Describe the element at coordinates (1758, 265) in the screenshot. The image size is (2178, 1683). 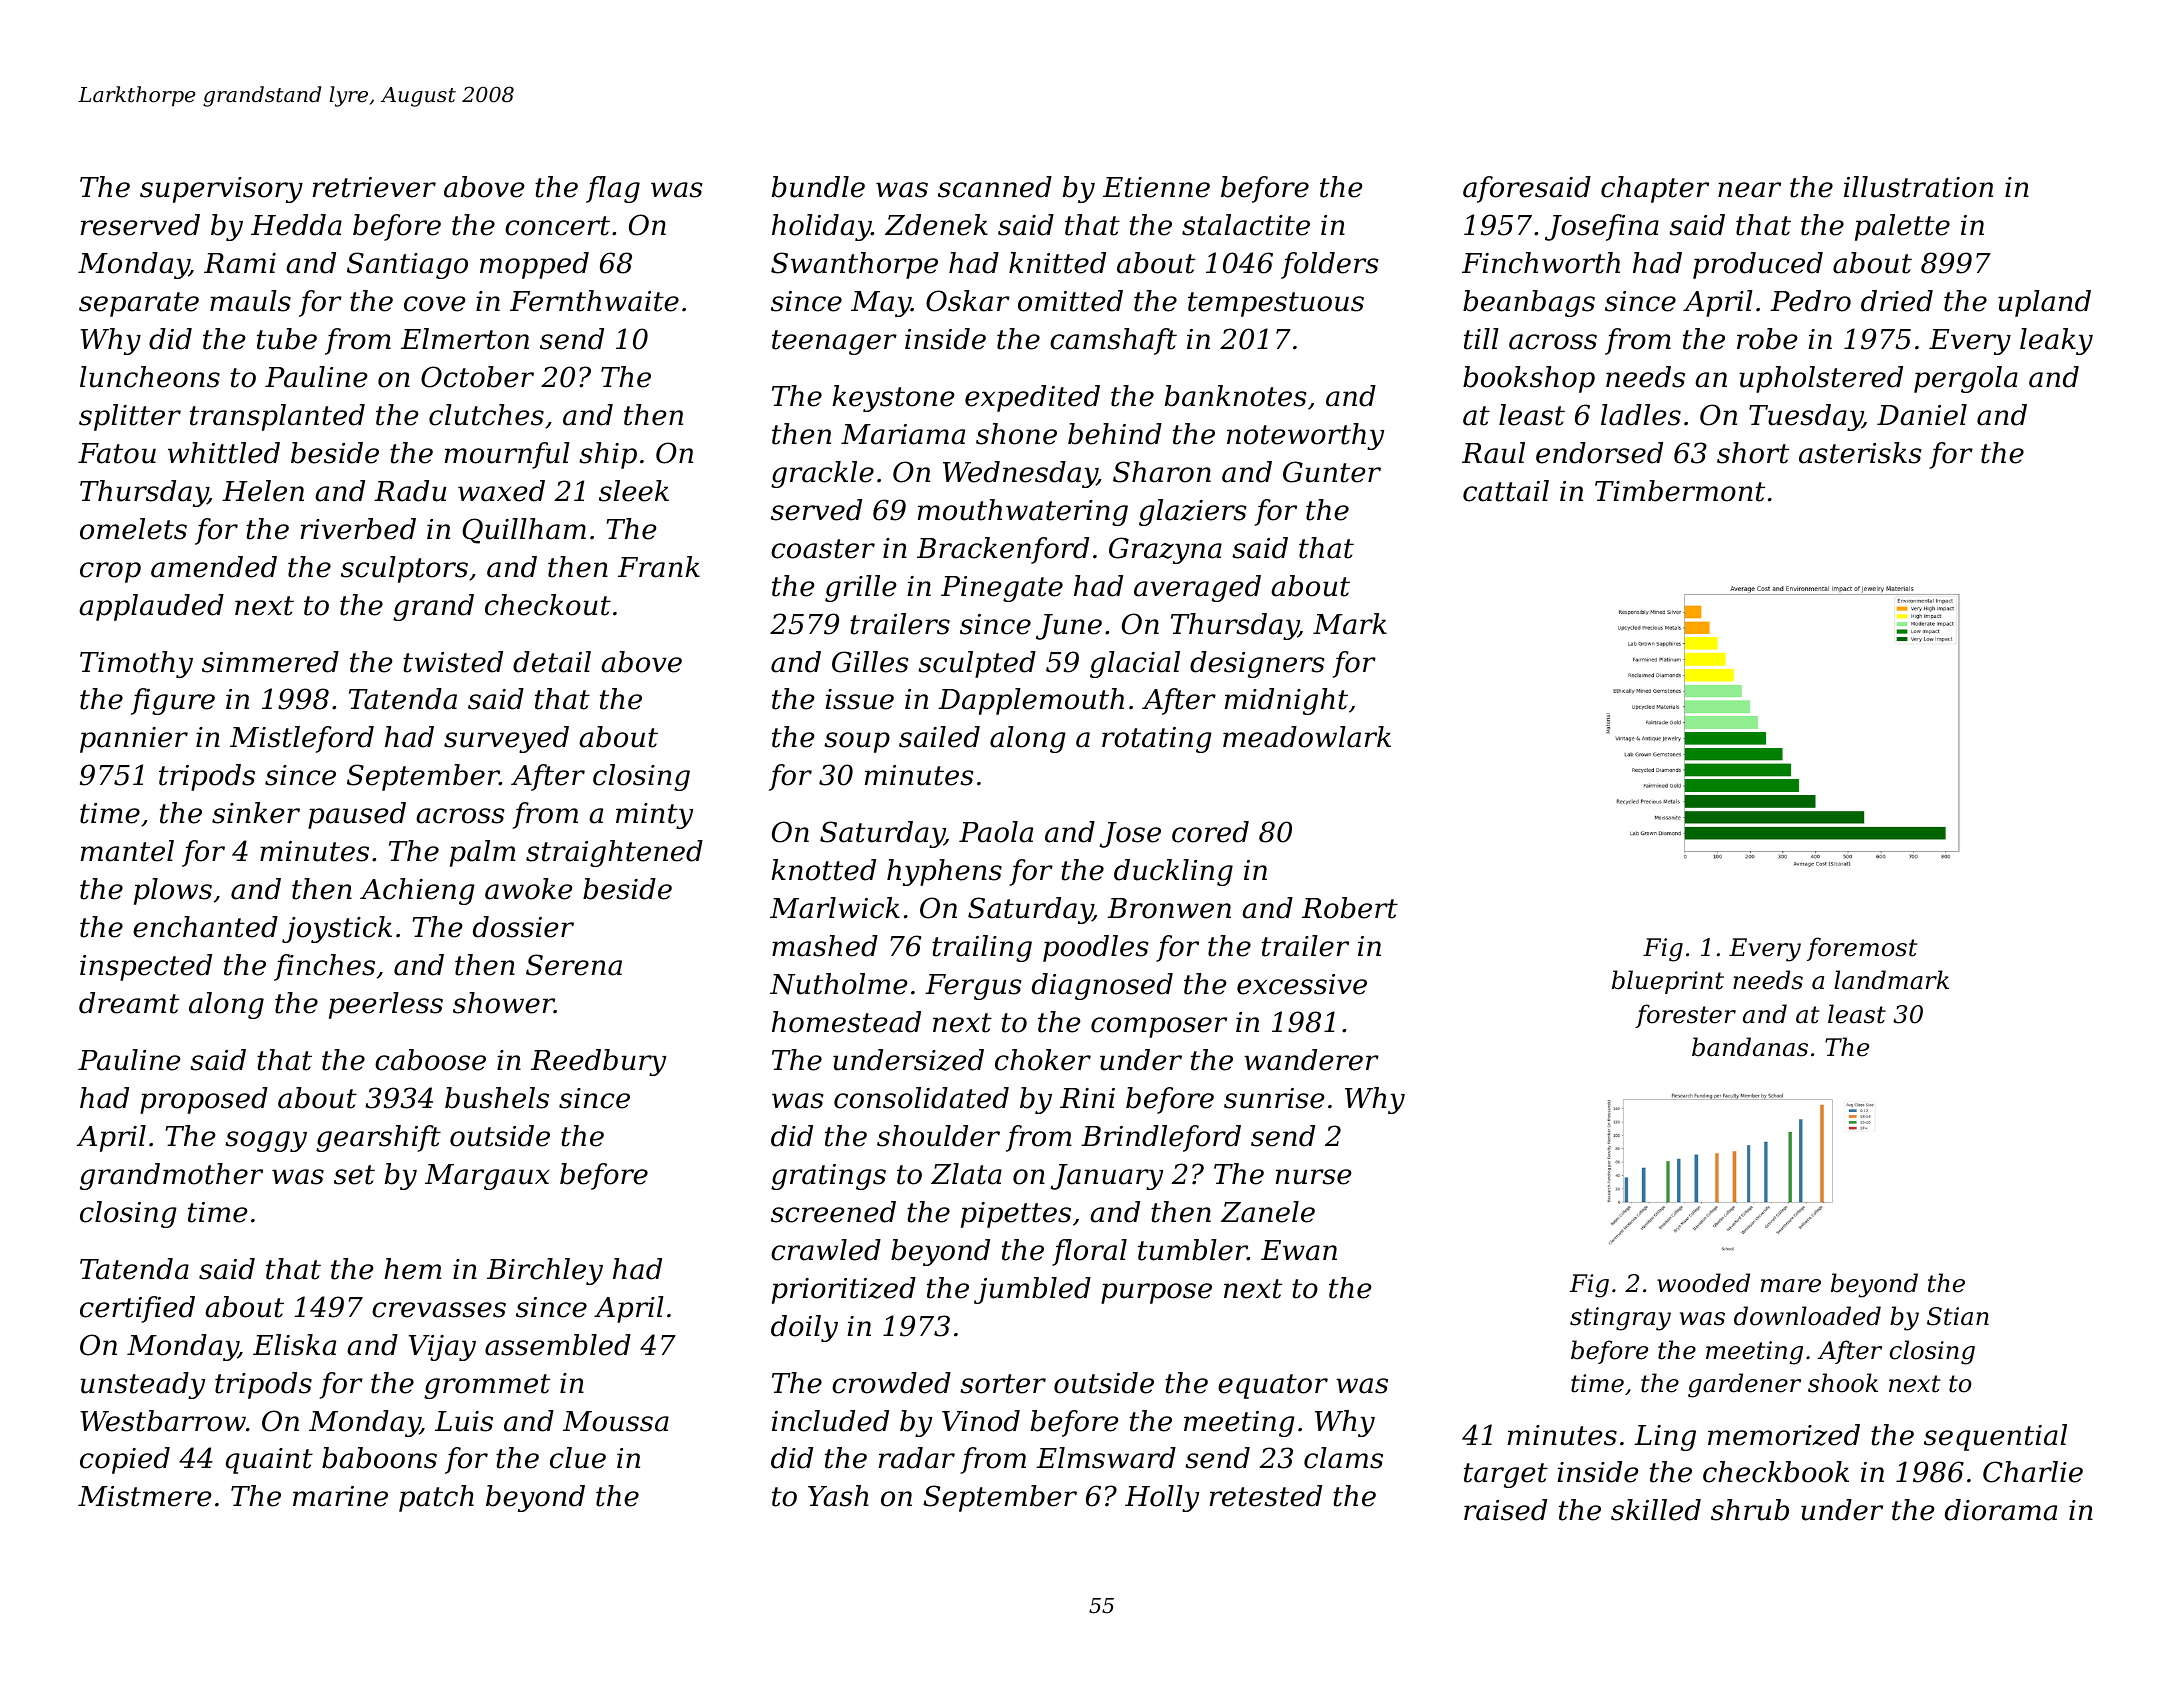
I see `produced` at that location.
